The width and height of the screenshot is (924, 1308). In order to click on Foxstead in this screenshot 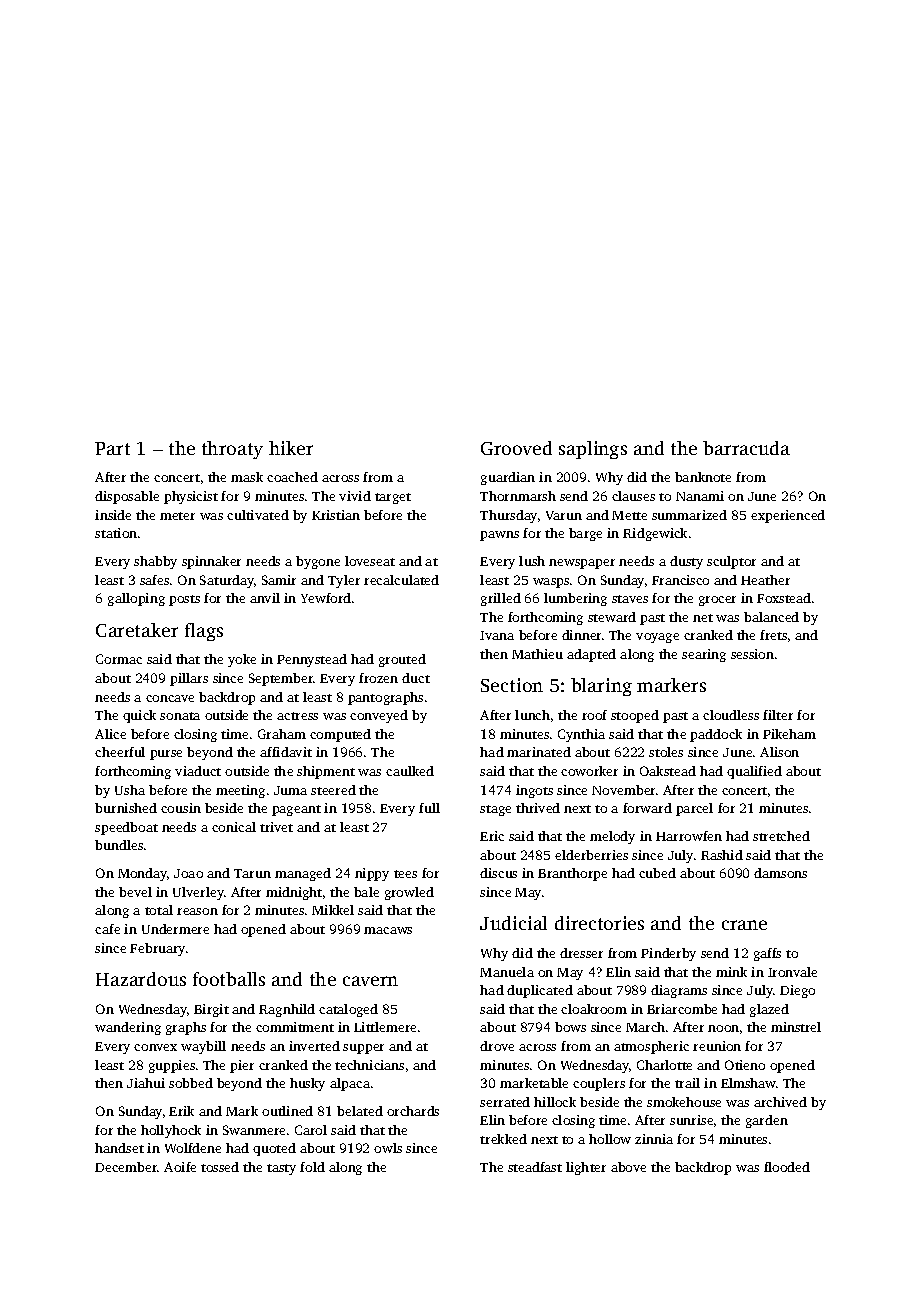, I will do `click(784, 598)`.
